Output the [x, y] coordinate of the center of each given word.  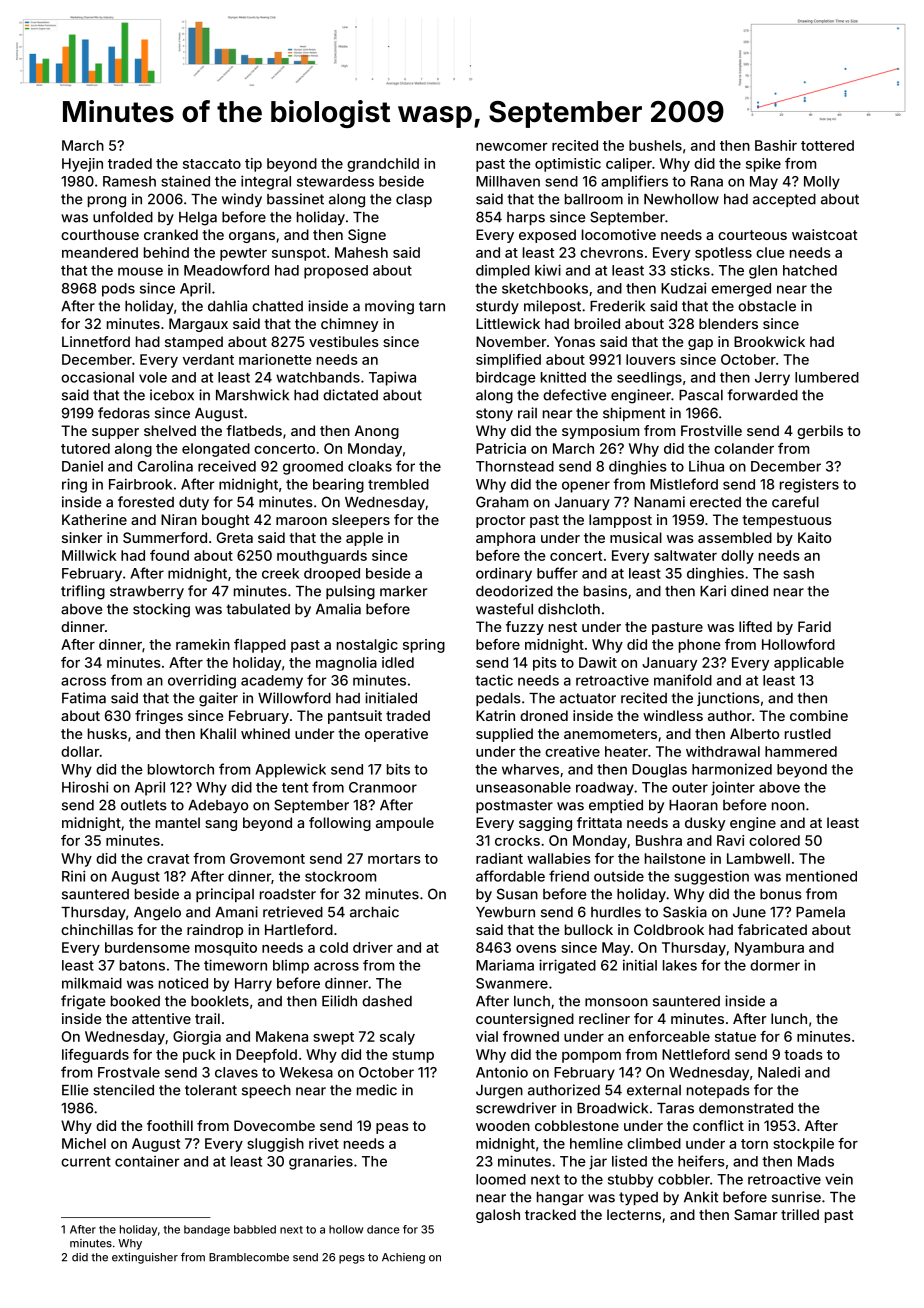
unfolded [123, 217]
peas [392, 1128]
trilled [800, 1214]
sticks [690, 270]
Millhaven [508, 181]
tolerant [211, 1090]
